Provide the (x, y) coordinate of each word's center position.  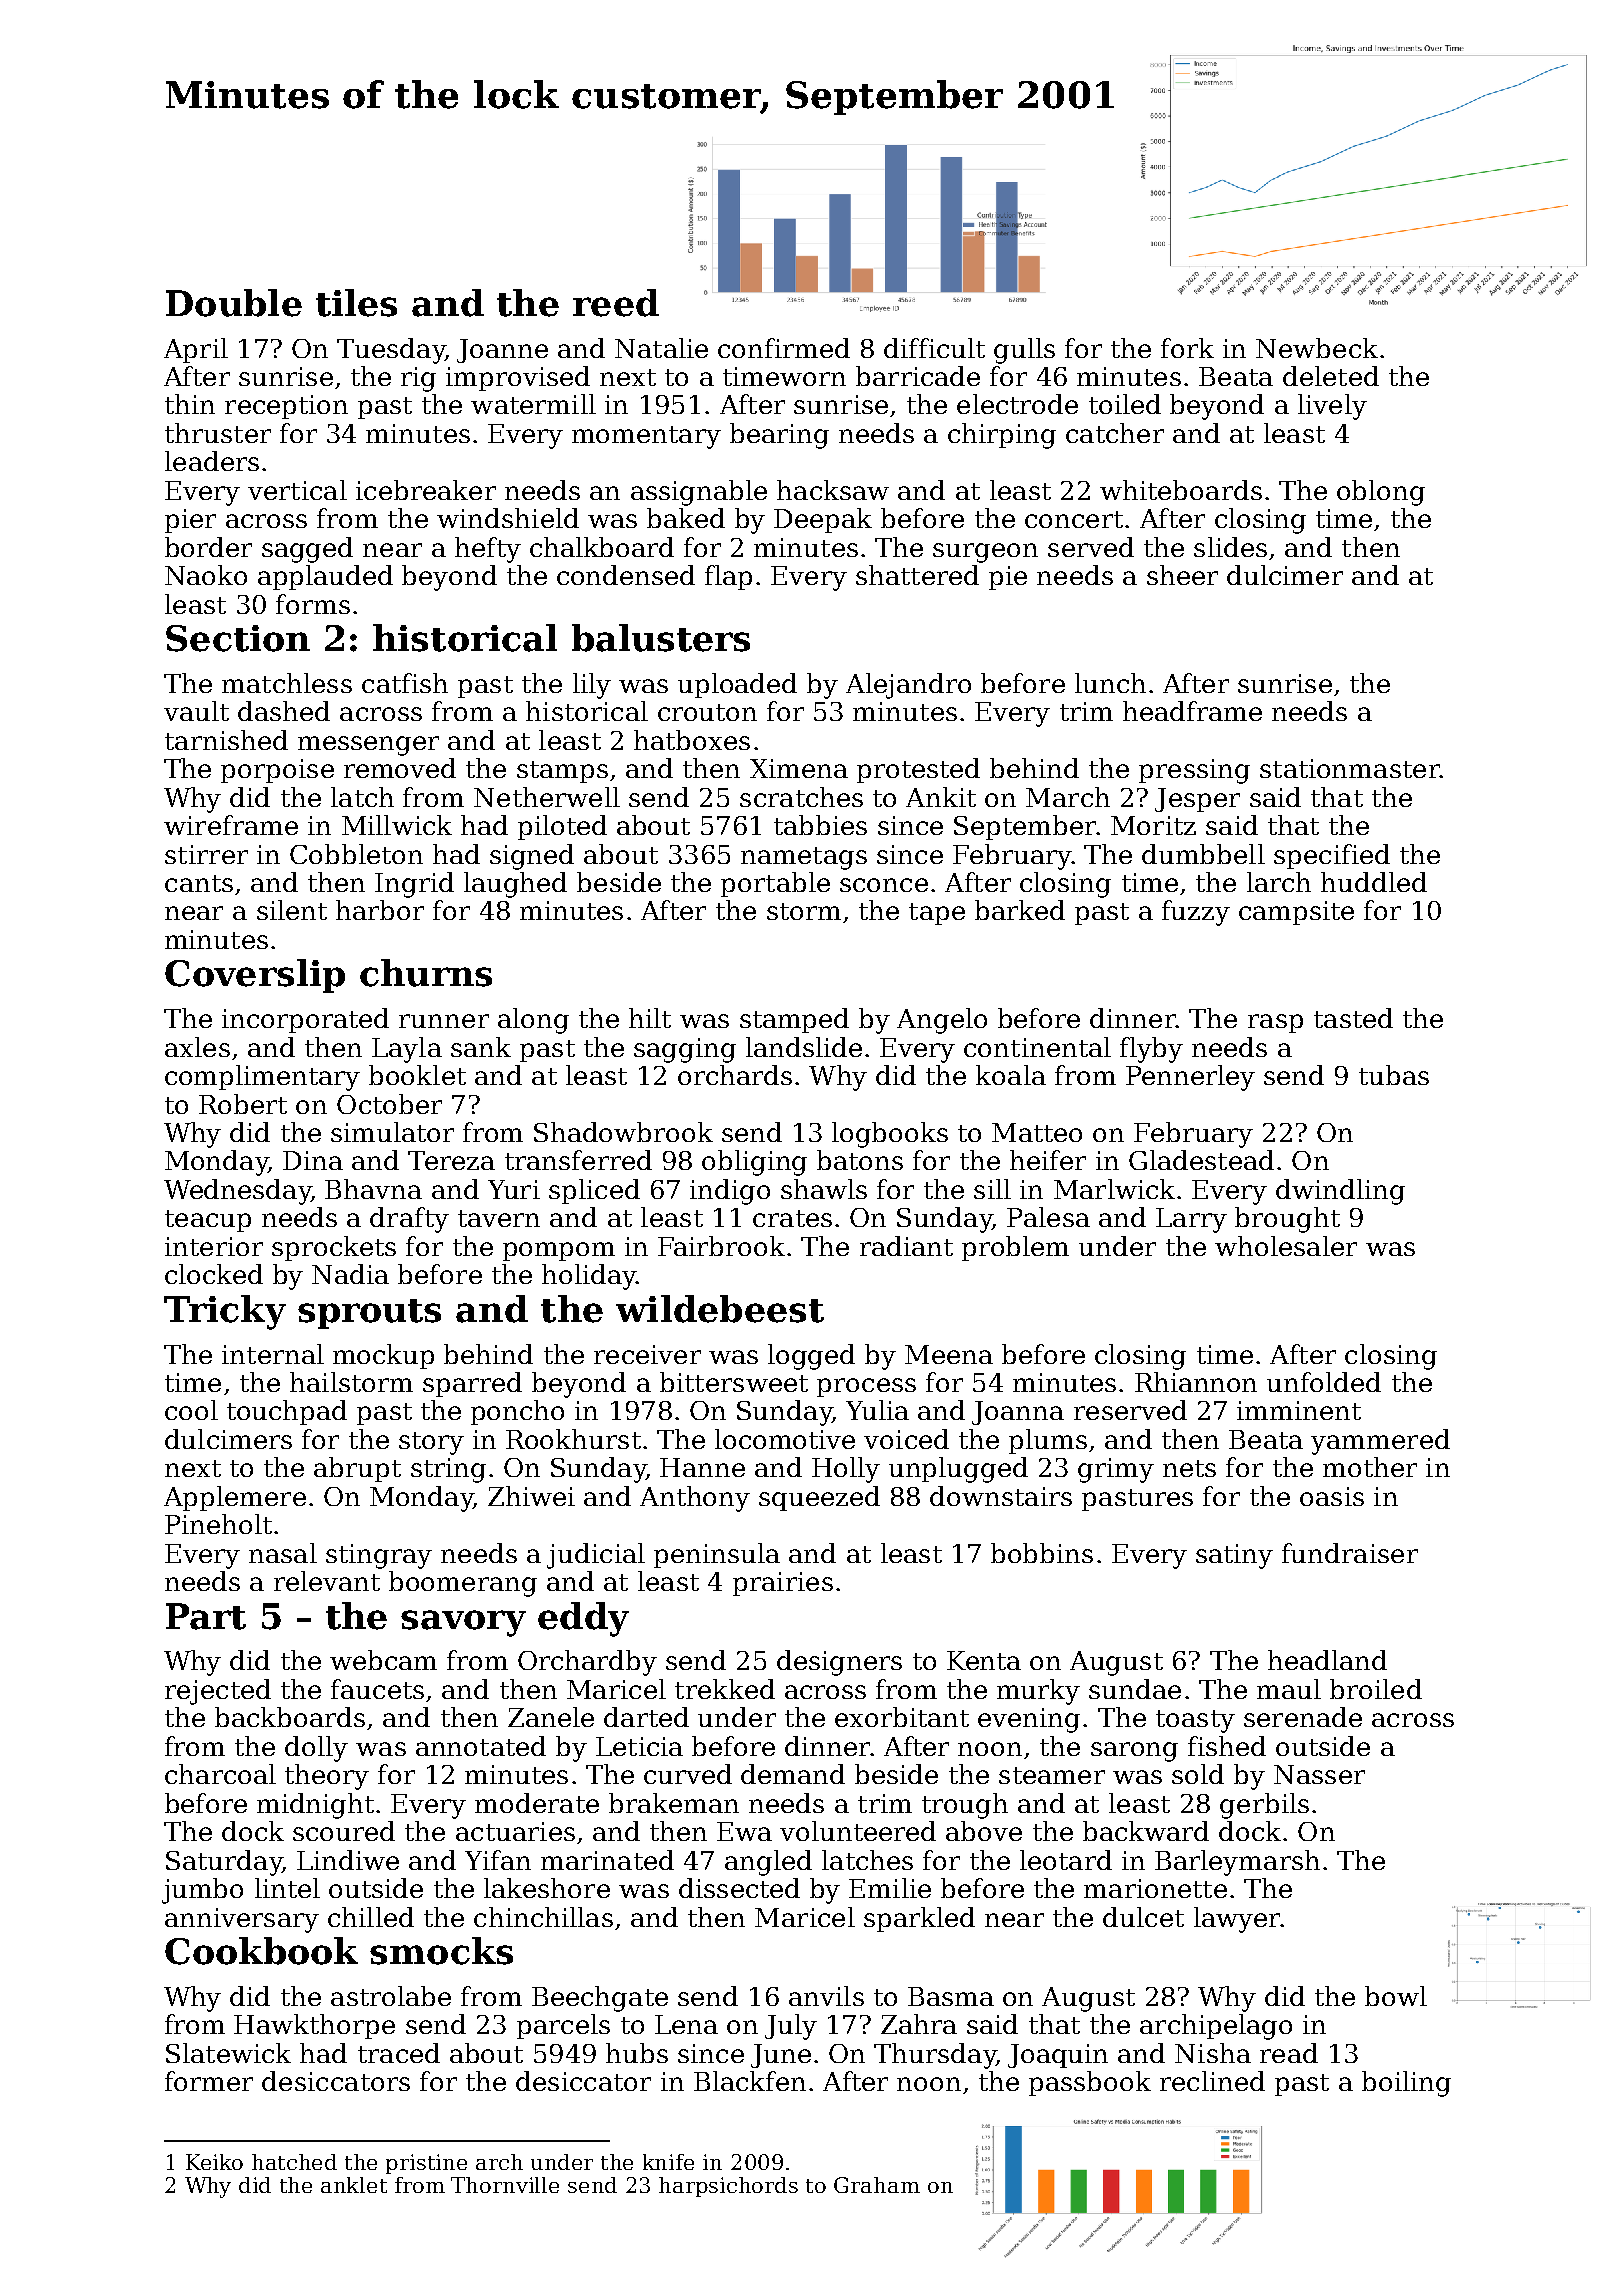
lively (1332, 407)
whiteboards (1181, 490)
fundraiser (1350, 1553)
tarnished (226, 740)
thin (190, 404)
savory (463, 1623)
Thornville (505, 2185)
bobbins (1042, 1553)
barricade (918, 376)
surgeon (985, 553)
